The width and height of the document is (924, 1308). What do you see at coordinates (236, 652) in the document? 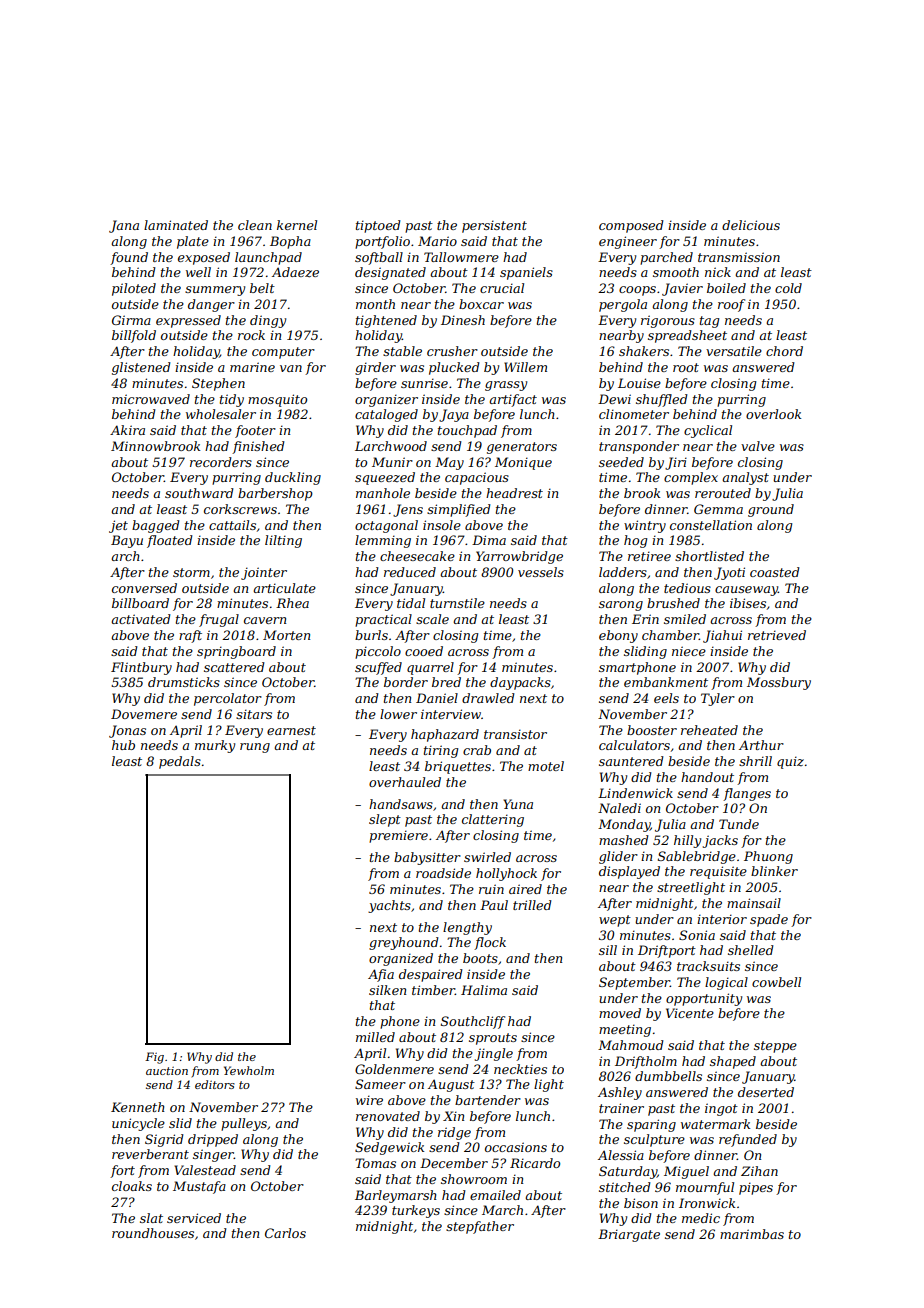
I see `springboard` at bounding box center [236, 652].
